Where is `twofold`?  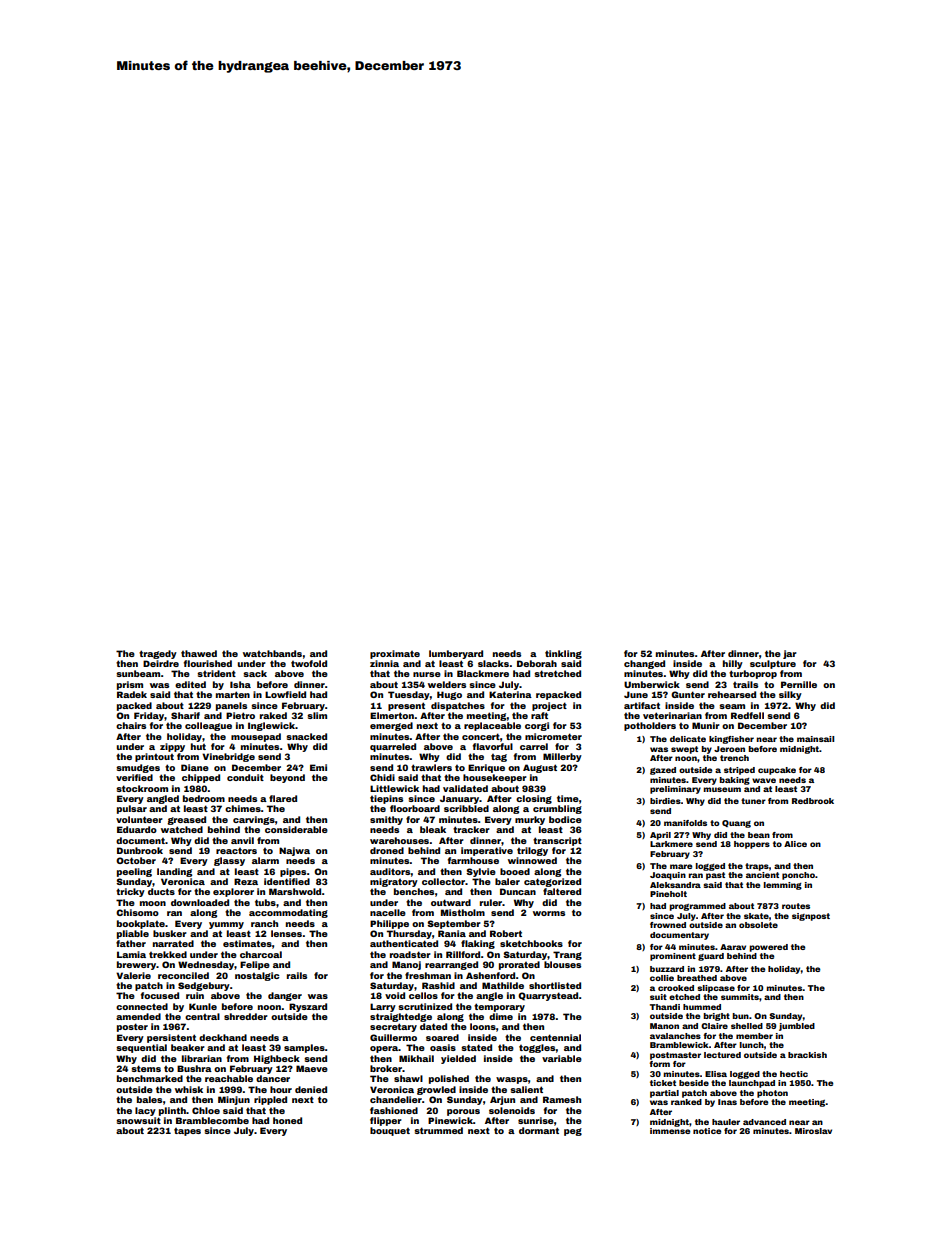 twofold is located at coordinates (309, 663).
